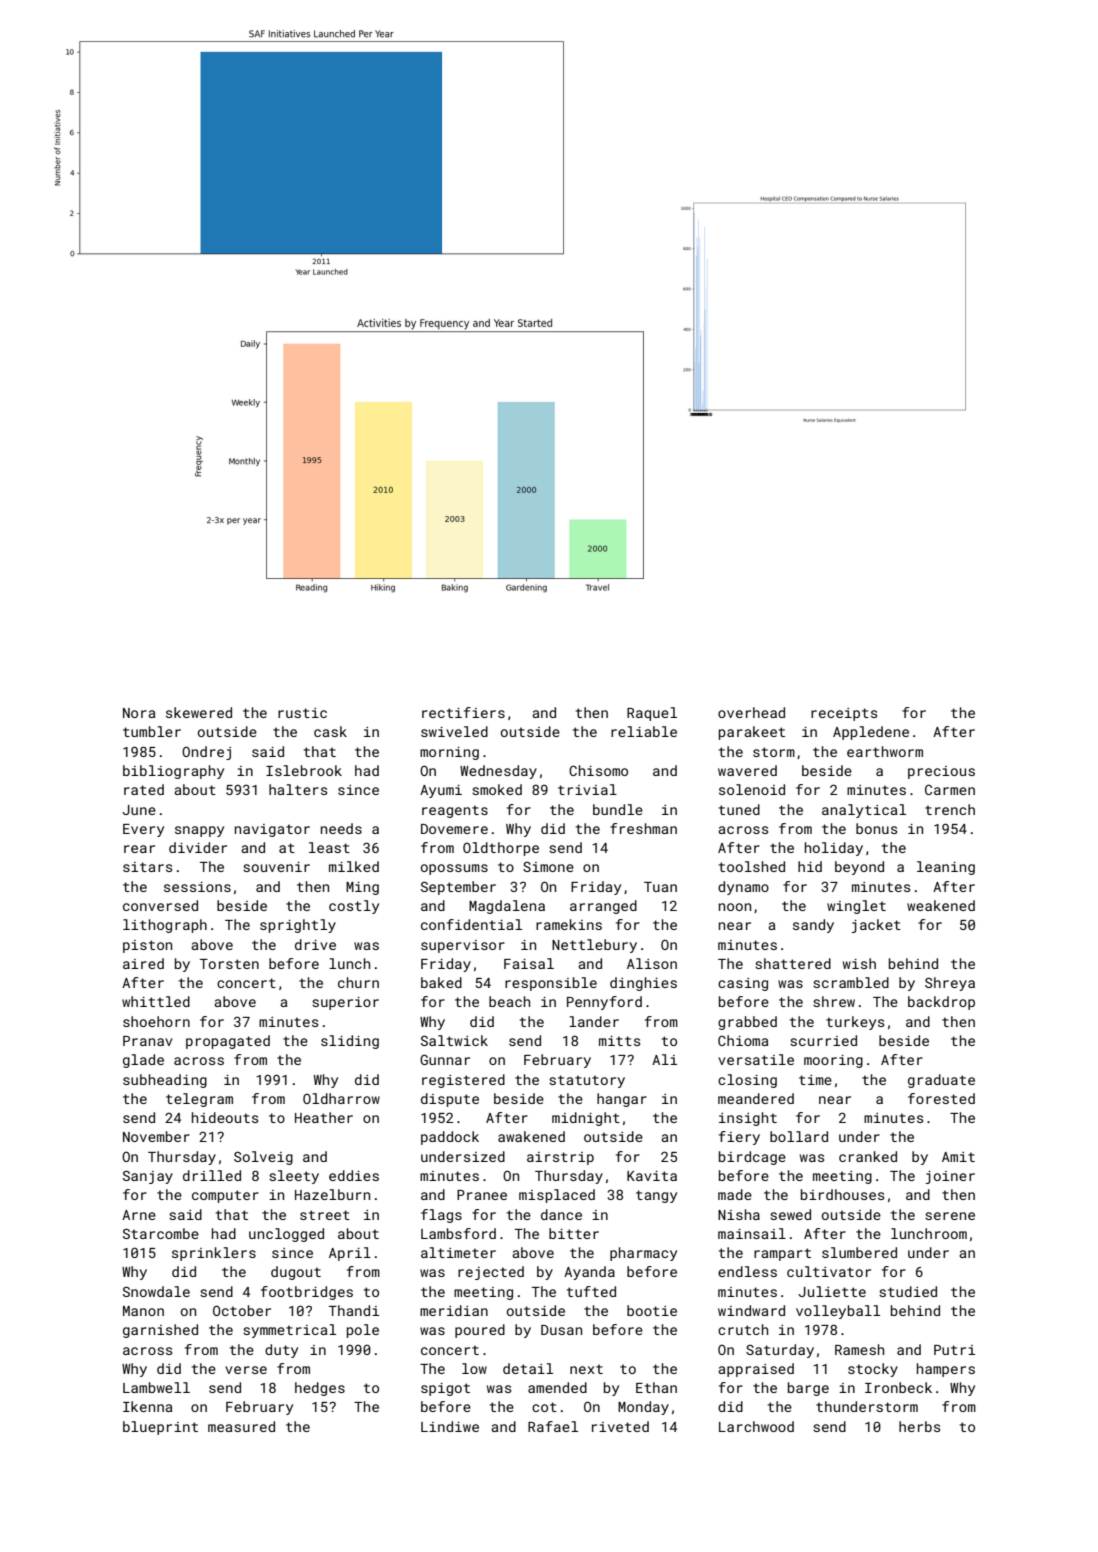 Image resolution: width=1098 pixels, height=1552 pixels. Describe the element at coordinates (450, 1426) in the screenshot. I see `Lindiwe` at that location.
